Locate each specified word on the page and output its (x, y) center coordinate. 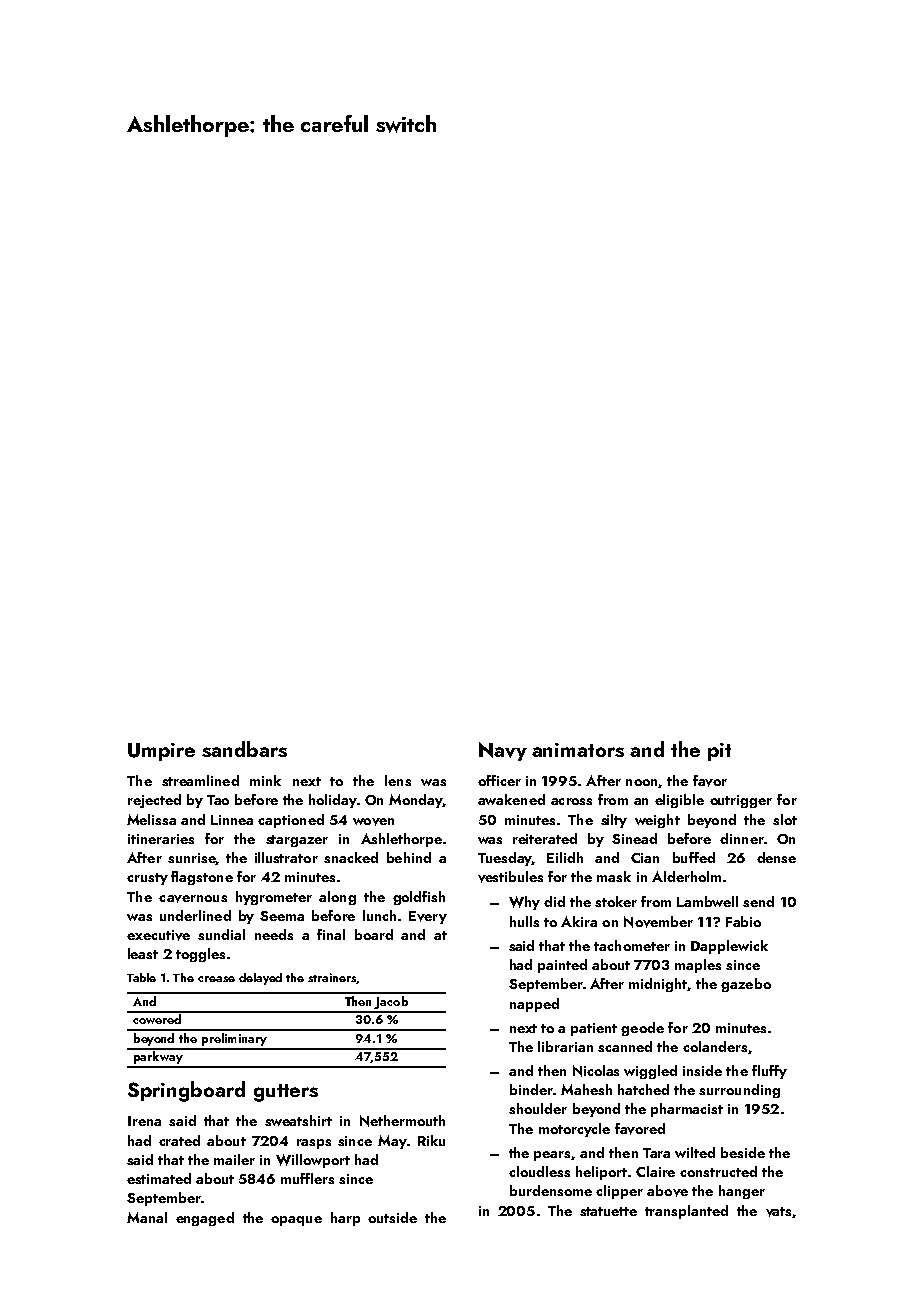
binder (531, 1089)
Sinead (634, 838)
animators (578, 750)
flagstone (202, 878)
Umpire (161, 752)
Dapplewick (729, 947)
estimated (159, 1178)
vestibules (510, 877)
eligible (679, 801)
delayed (260, 979)
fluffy (769, 1072)
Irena (144, 1121)
